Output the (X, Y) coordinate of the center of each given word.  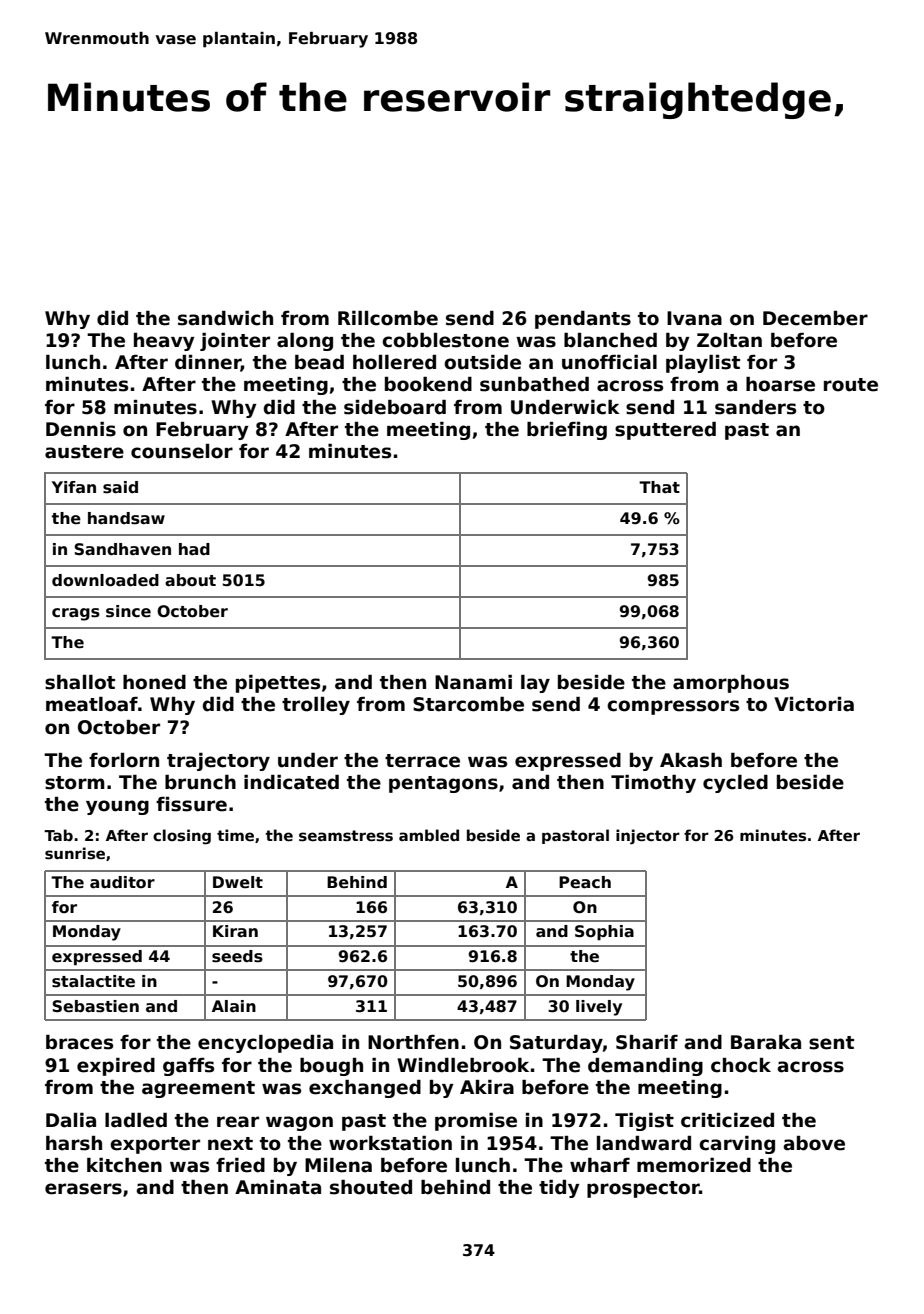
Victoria (814, 704)
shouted (371, 1187)
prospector (643, 1189)
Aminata (278, 1187)
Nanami (473, 682)
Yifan (74, 487)
